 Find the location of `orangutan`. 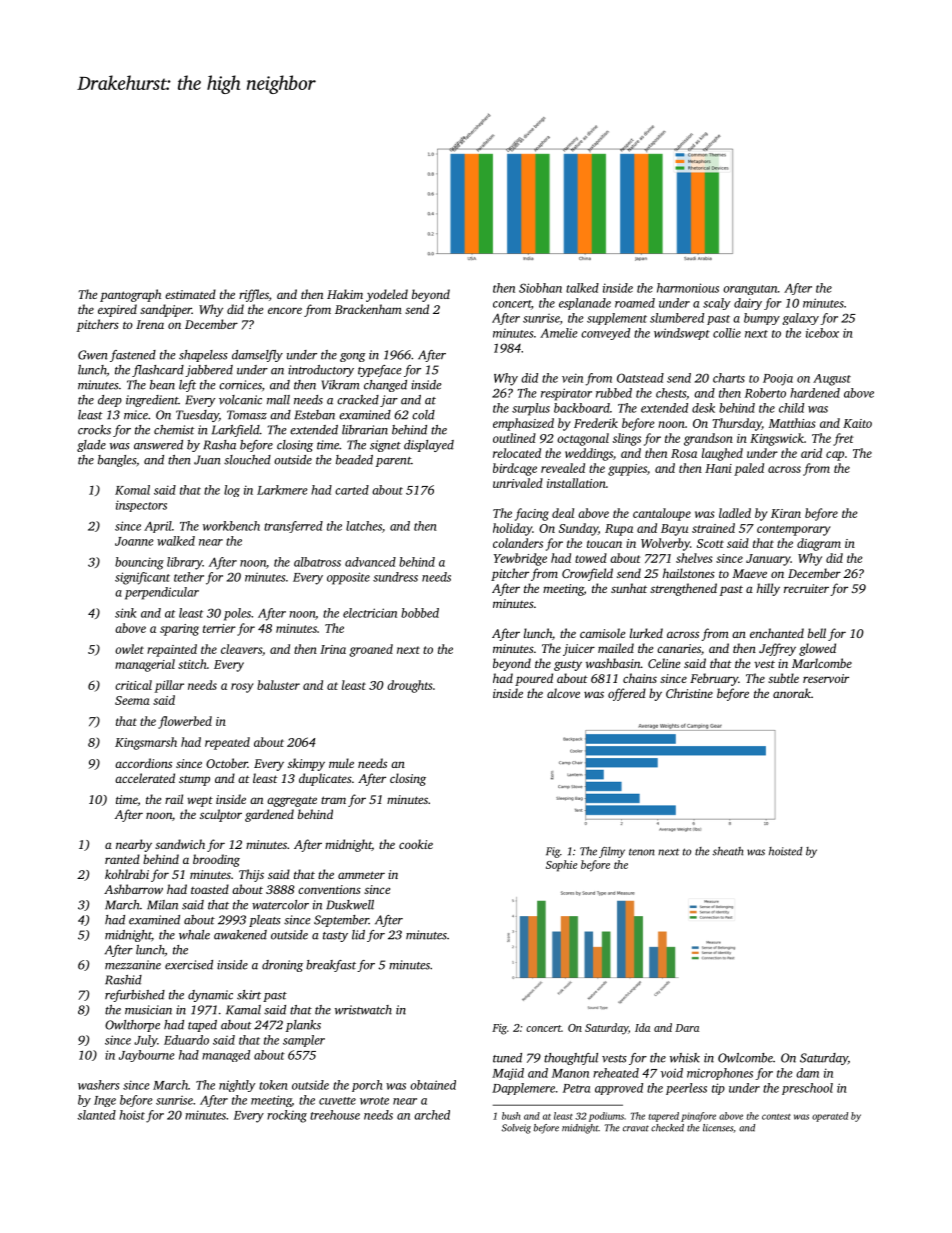

orangutan is located at coordinates (750, 290).
